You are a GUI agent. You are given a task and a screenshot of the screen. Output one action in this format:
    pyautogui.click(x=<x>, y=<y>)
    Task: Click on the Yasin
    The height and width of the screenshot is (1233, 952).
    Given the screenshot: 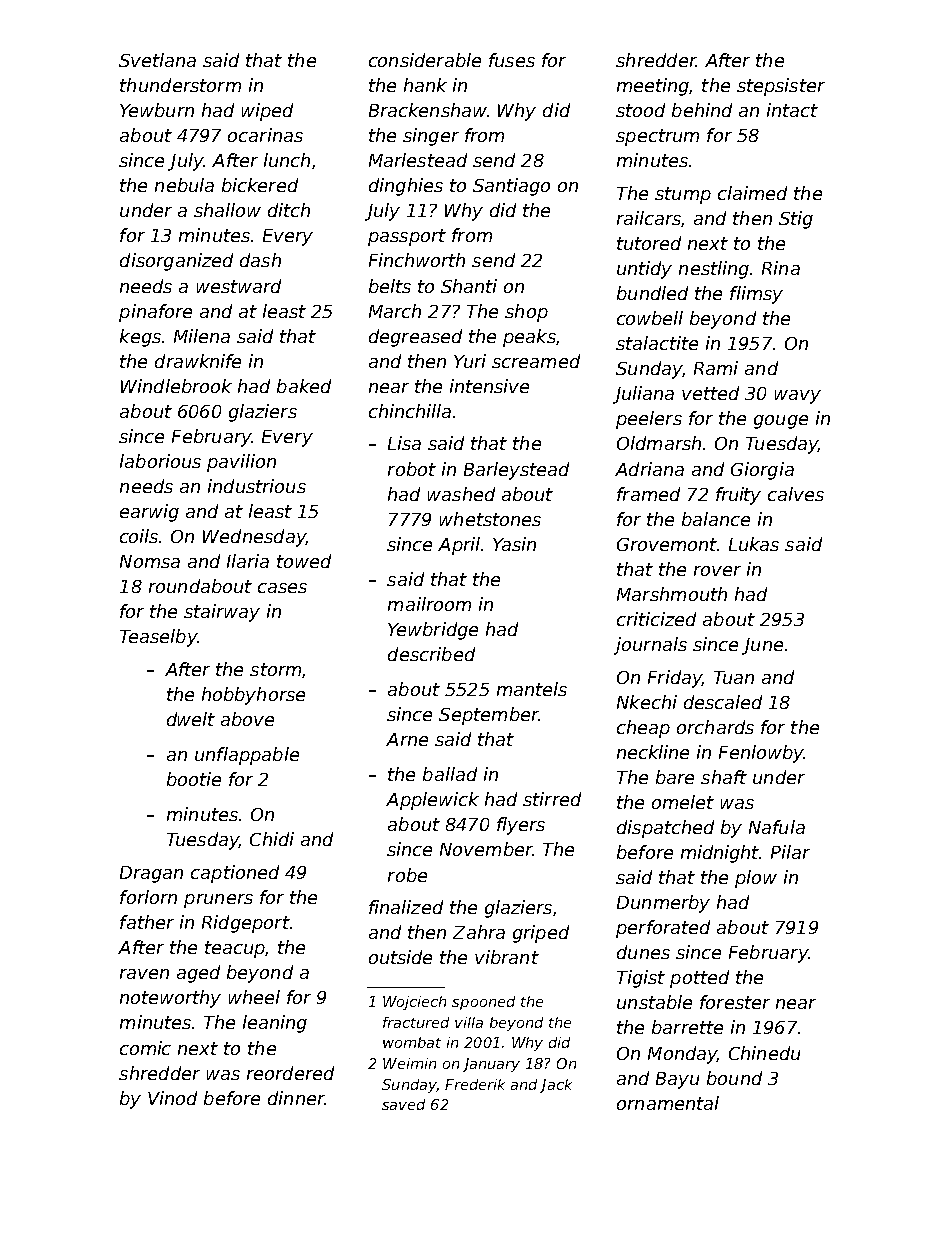 What is the action you would take?
    pyautogui.click(x=514, y=544)
